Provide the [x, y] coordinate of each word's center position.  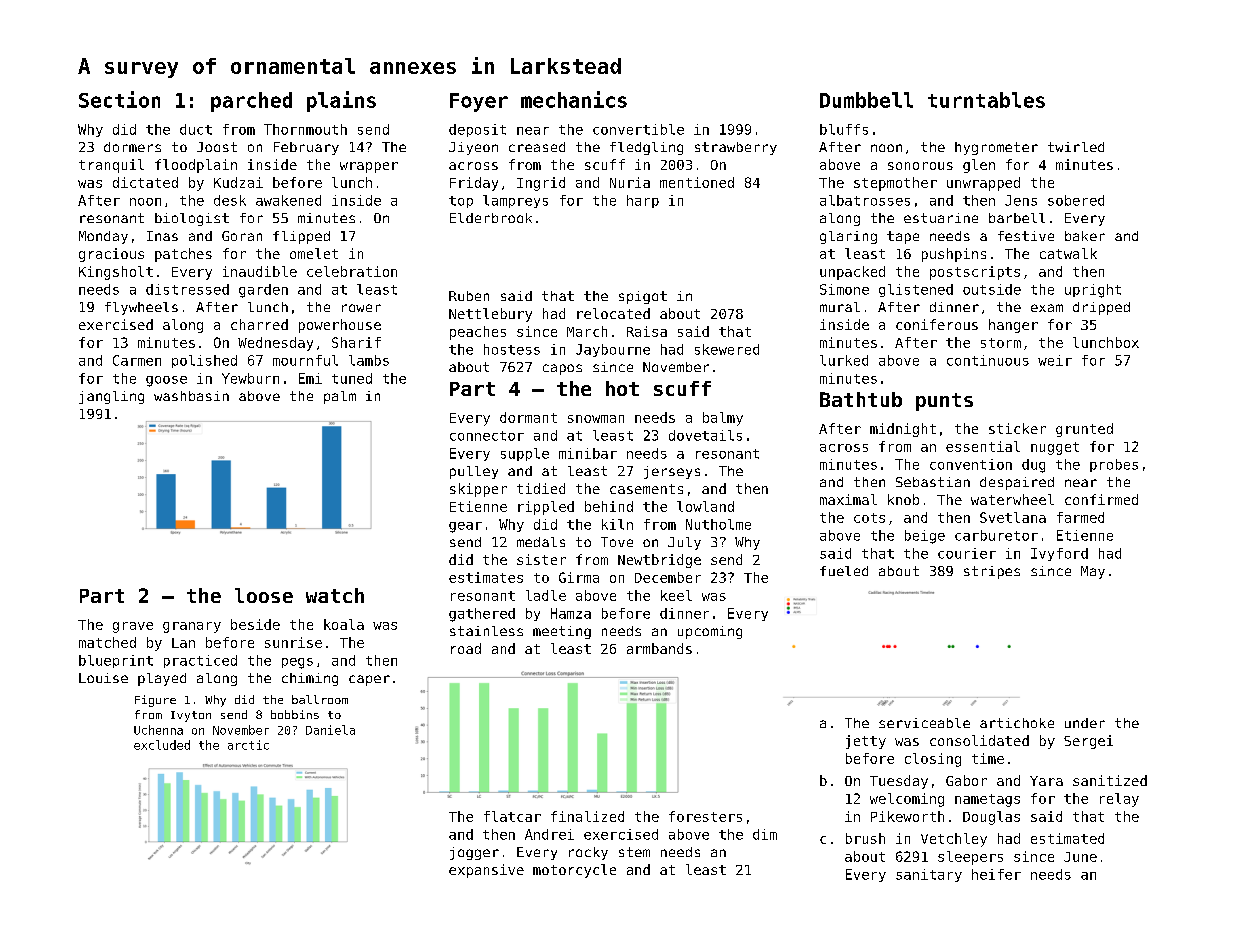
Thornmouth [305, 129]
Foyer [479, 102]
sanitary [929, 875]
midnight [903, 430]
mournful [305, 360]
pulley [474, 472]
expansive [486, 871]
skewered [727, 349]
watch [335, 595]
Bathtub [861, 399]
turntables [986, 100]
